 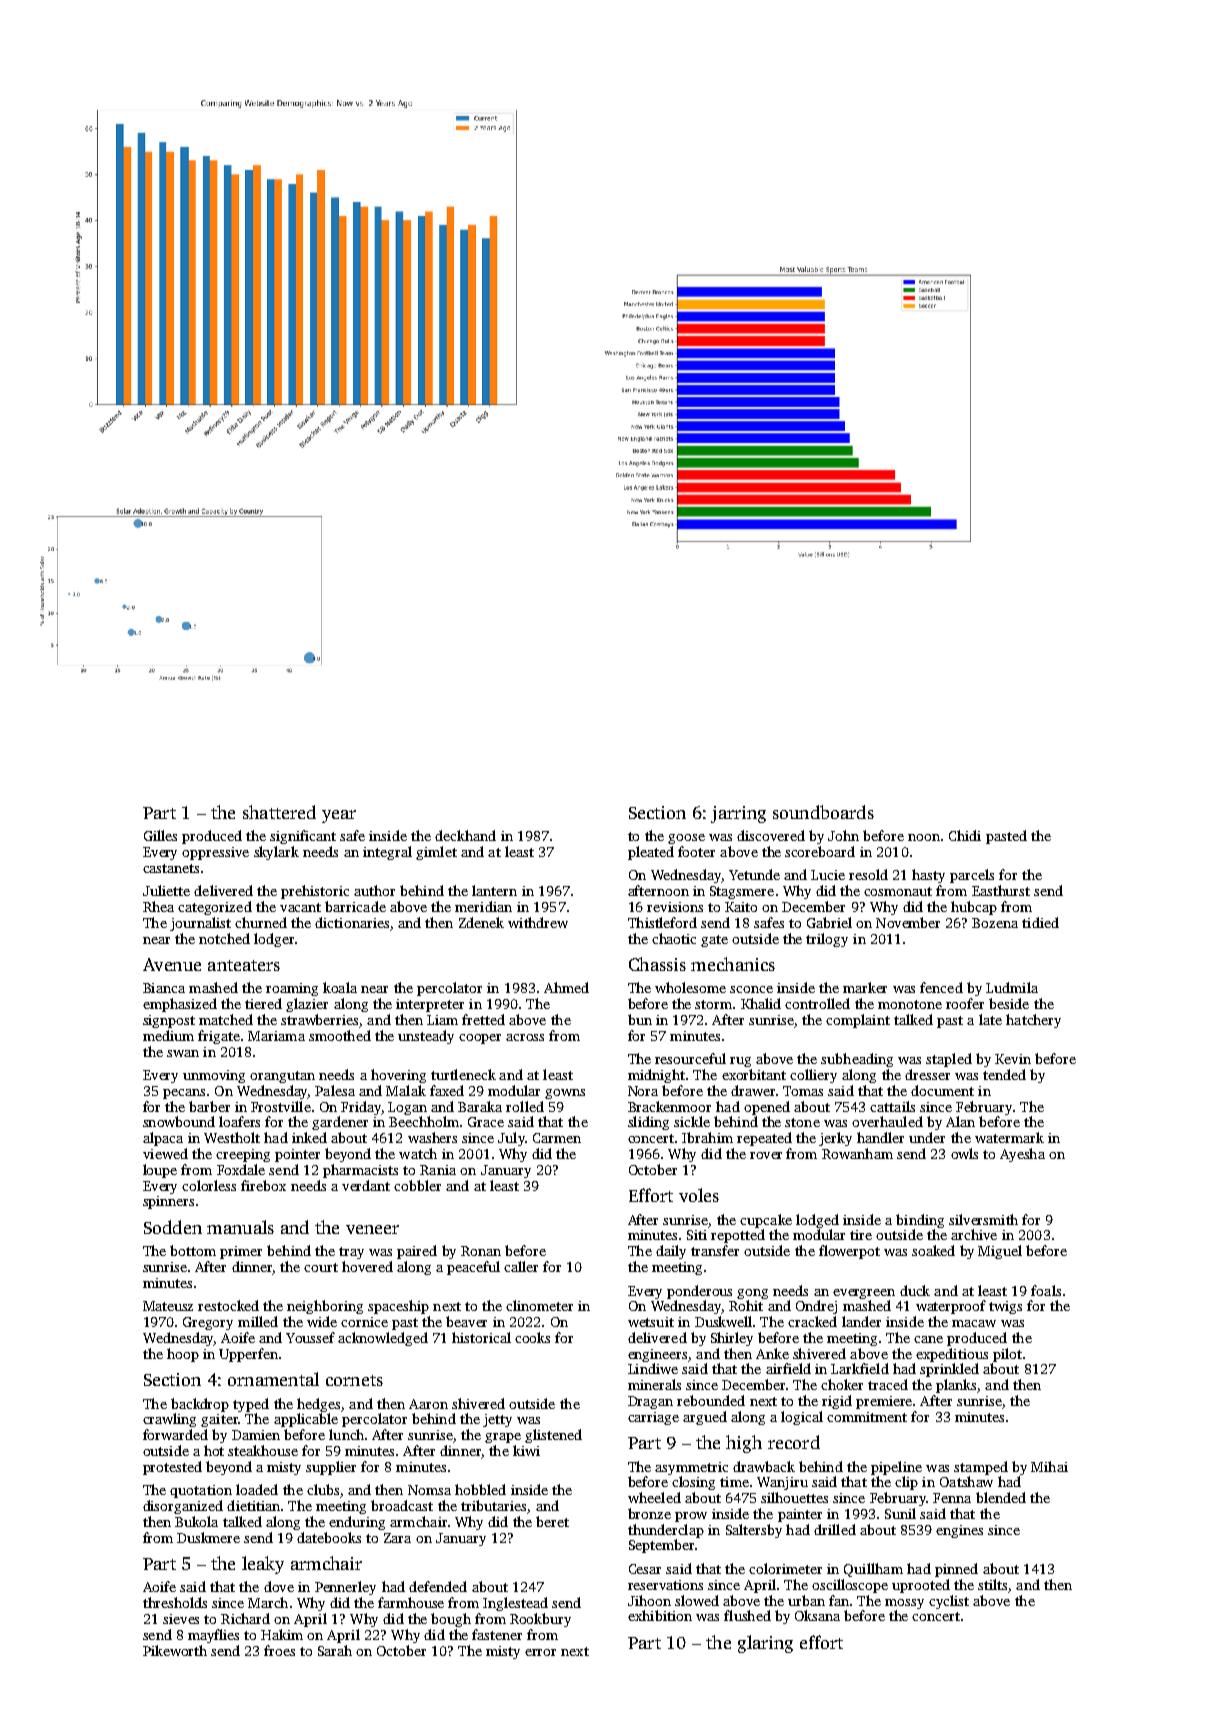 I want to click on smoothed, so click(x=340, y=1035).
